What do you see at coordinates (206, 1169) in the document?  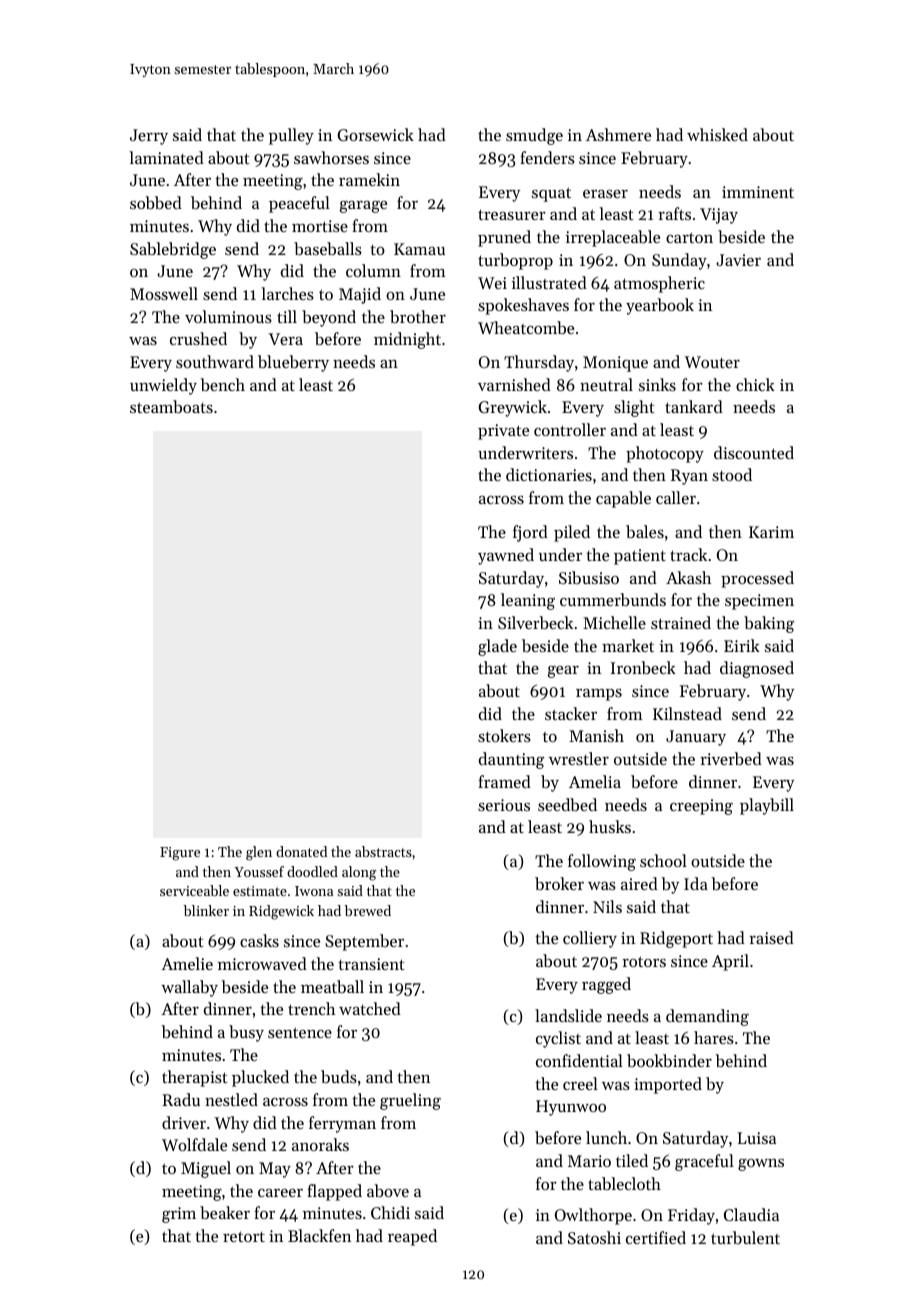 I see `Miguel` at bounding box center [206, 1169].
